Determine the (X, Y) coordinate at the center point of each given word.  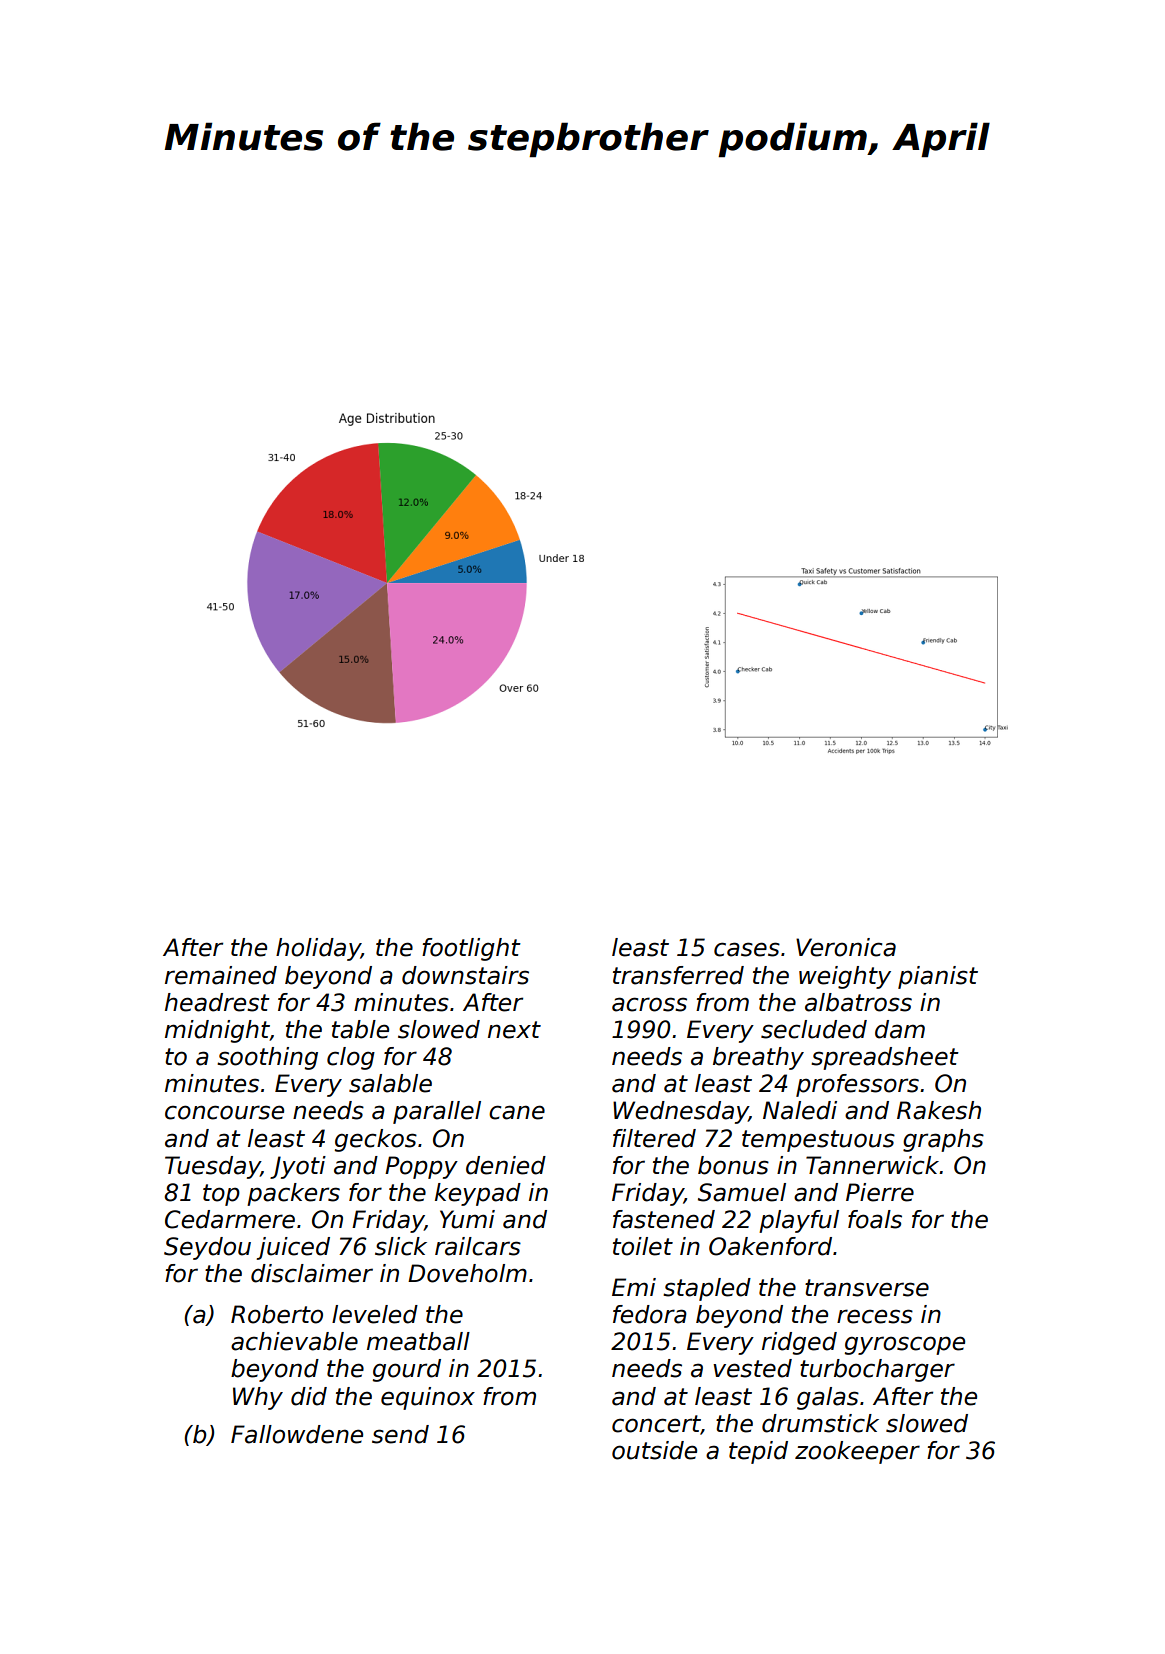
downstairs (465, 975)
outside (654, 1450)
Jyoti (298, 1167)
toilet (643, 1246)
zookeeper (857, 1452)
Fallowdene (297, 1434)
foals (875, 1219)
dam (900, 1029)
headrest (217, 1002)
